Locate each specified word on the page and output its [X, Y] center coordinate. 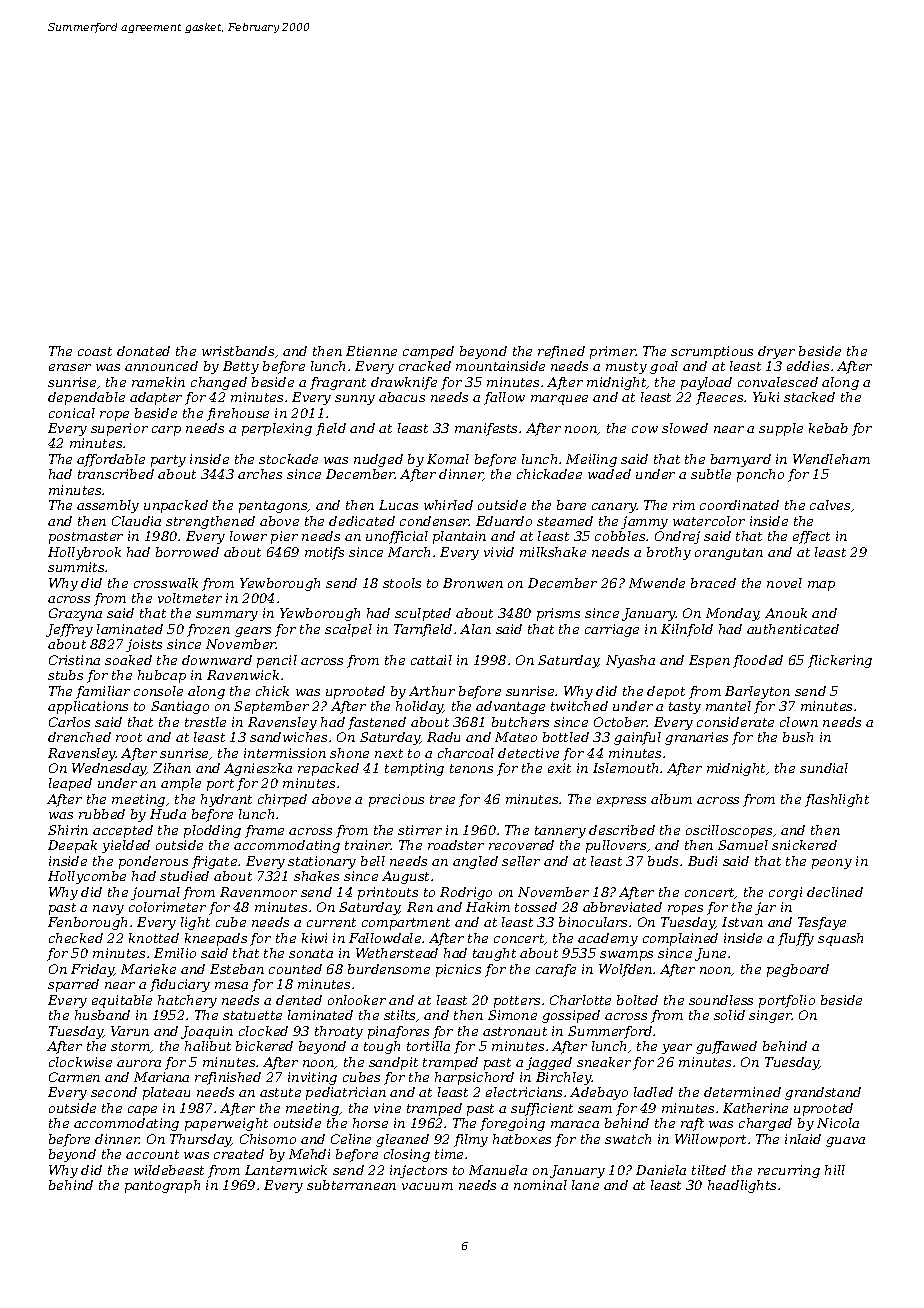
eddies [808, 366]
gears [253, 632]
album [671, 799]
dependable [86, 398]
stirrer [420, 830]
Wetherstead [397, 953]
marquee [559, 400]
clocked [263, 1031]
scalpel [348, 630]
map [821, 586]
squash [840, 939]
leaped [70, 784]
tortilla [428, 1046]
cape [142, 1111]
